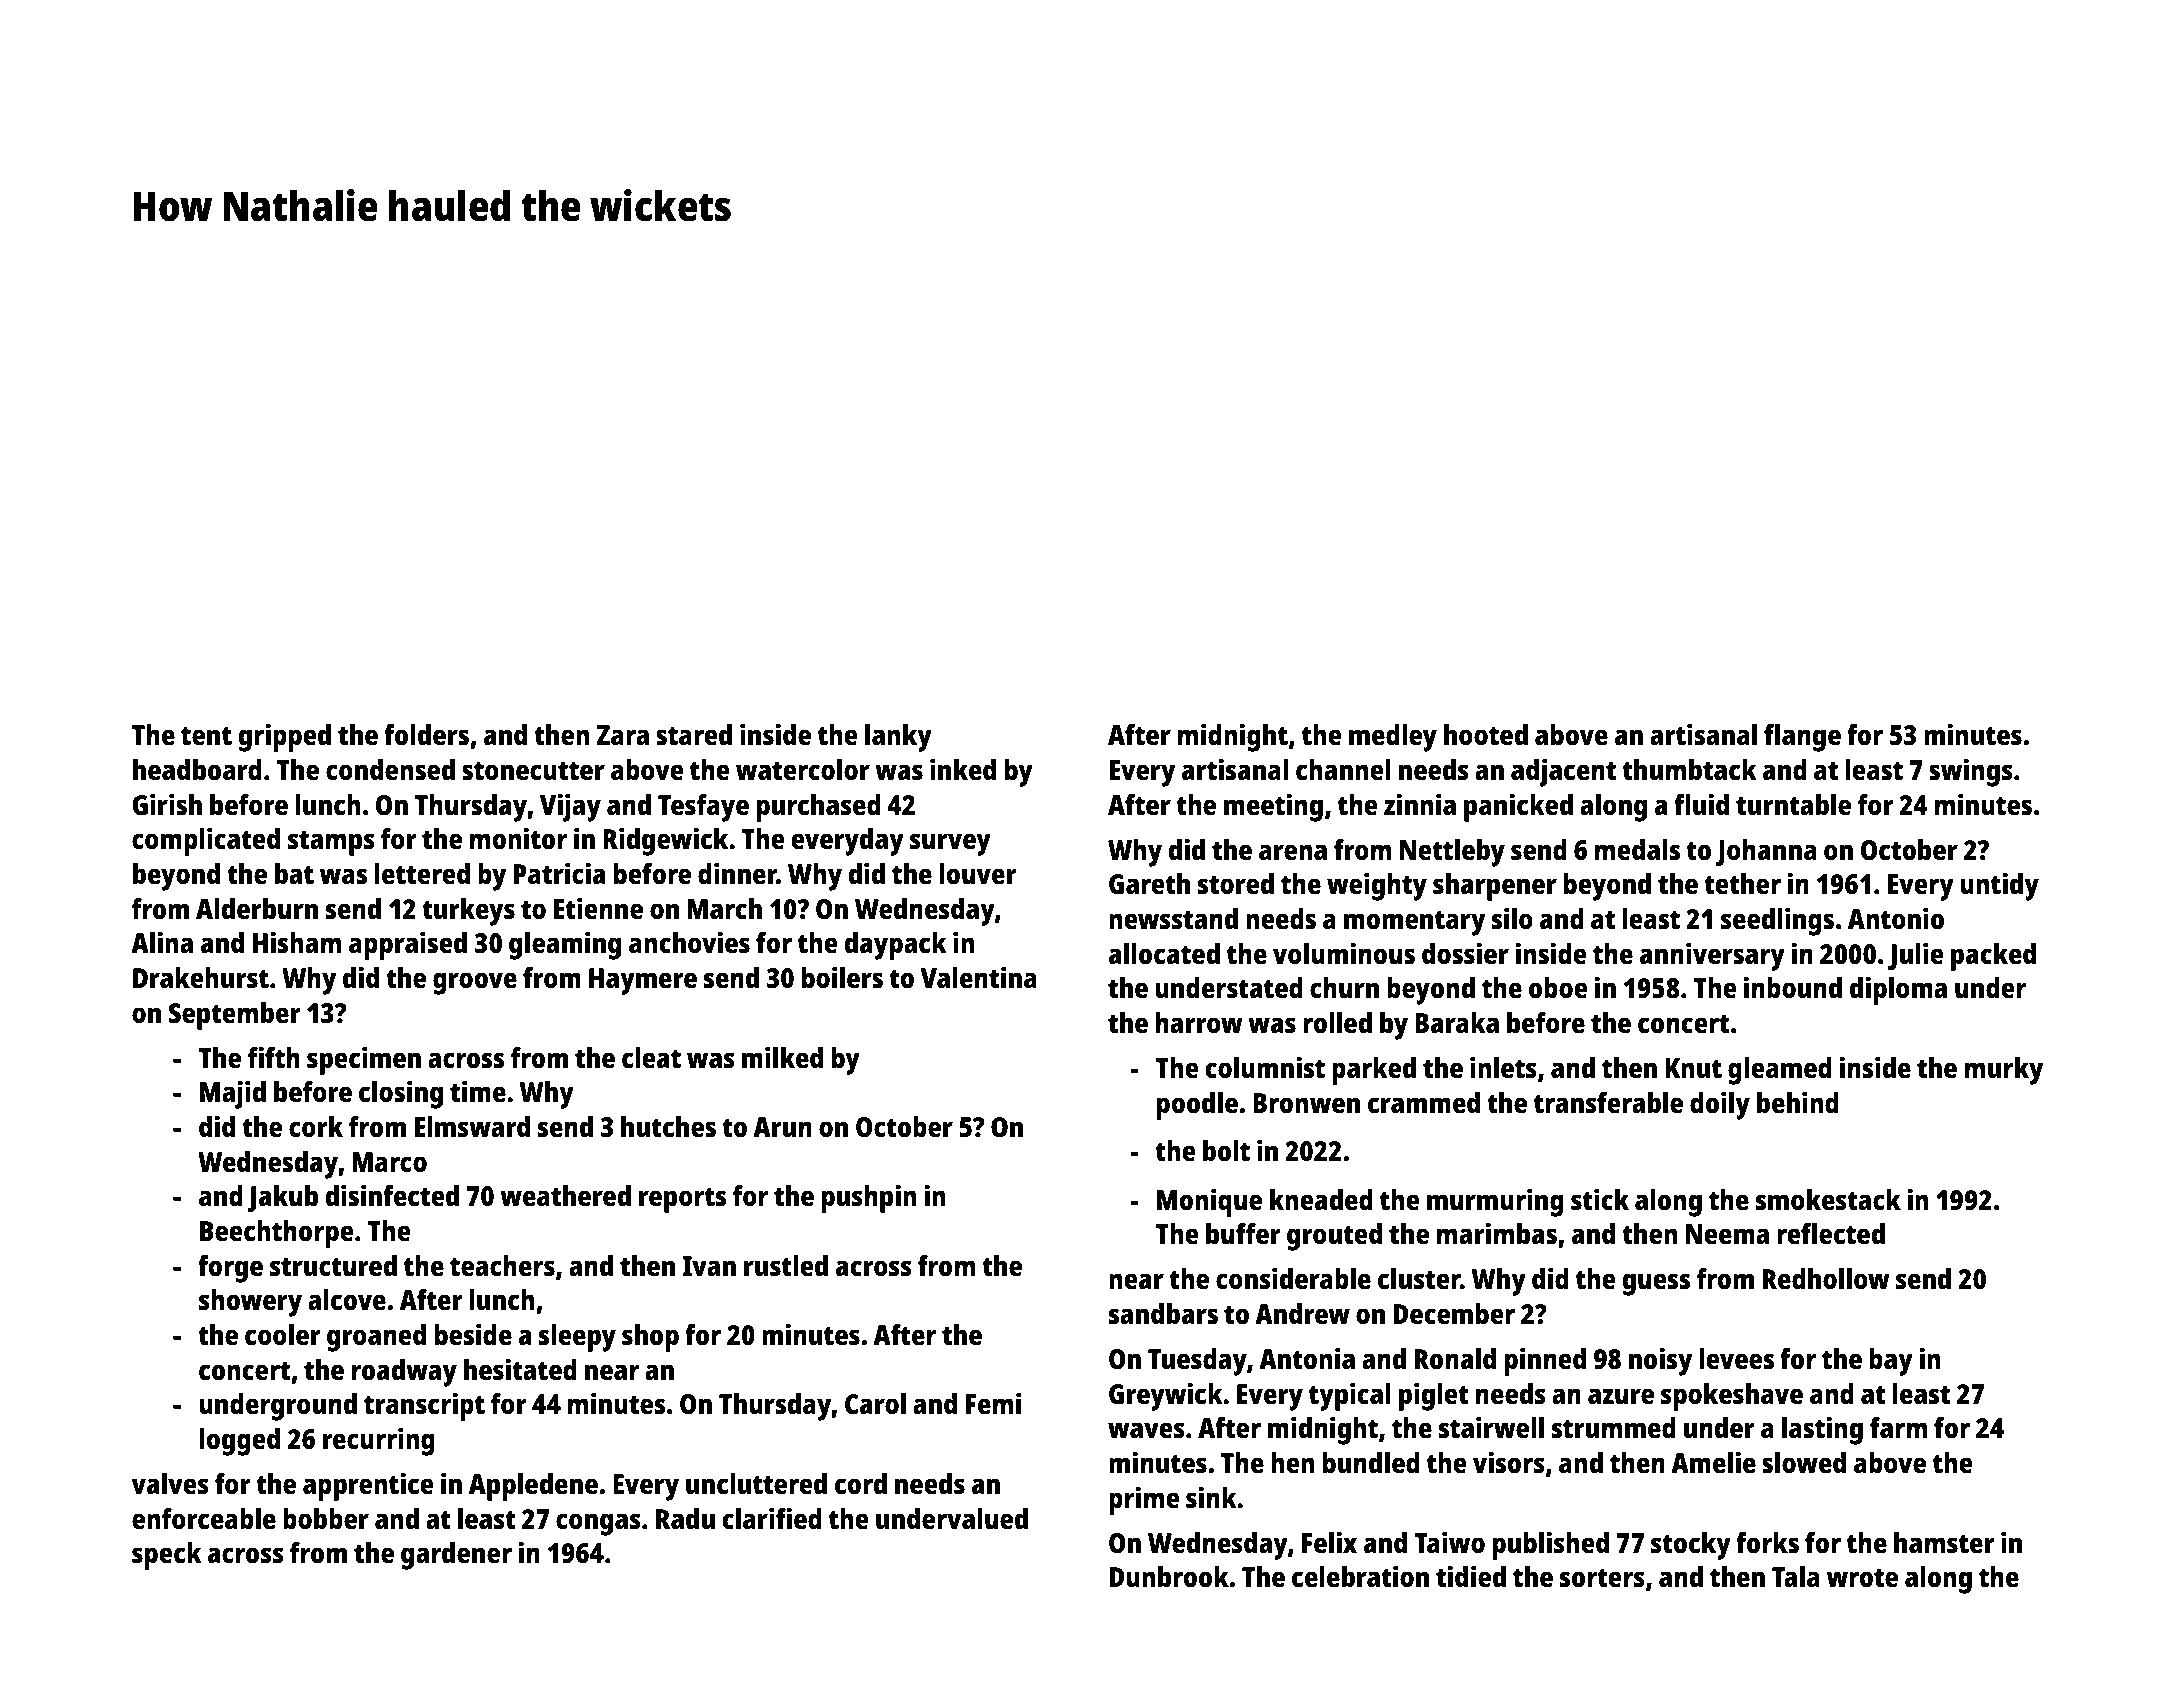  Describe the element at coordinates (456, 1556) in the document. I see `gardener` at that location.
